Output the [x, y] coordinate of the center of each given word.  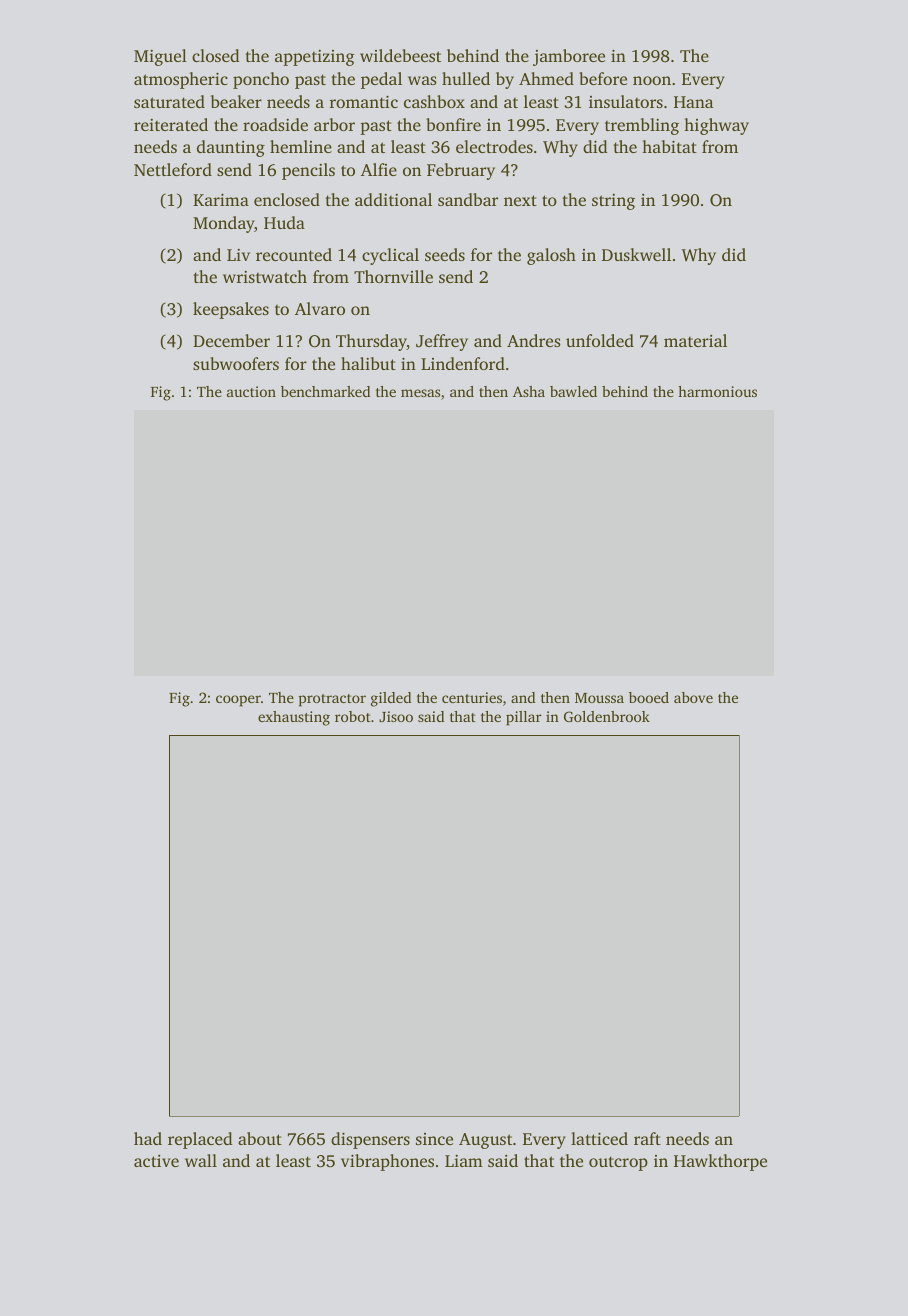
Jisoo [396, 716]
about [260, 1138]
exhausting [294, 718]
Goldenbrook [607, 716]
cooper [238, 701]
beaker [236, 101]
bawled [573, 391]
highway [716, 126]
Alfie [379, 169]
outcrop [618, 1163]
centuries [472, 697]
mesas [420, 393]
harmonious [717, 391]
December [231, 340]
